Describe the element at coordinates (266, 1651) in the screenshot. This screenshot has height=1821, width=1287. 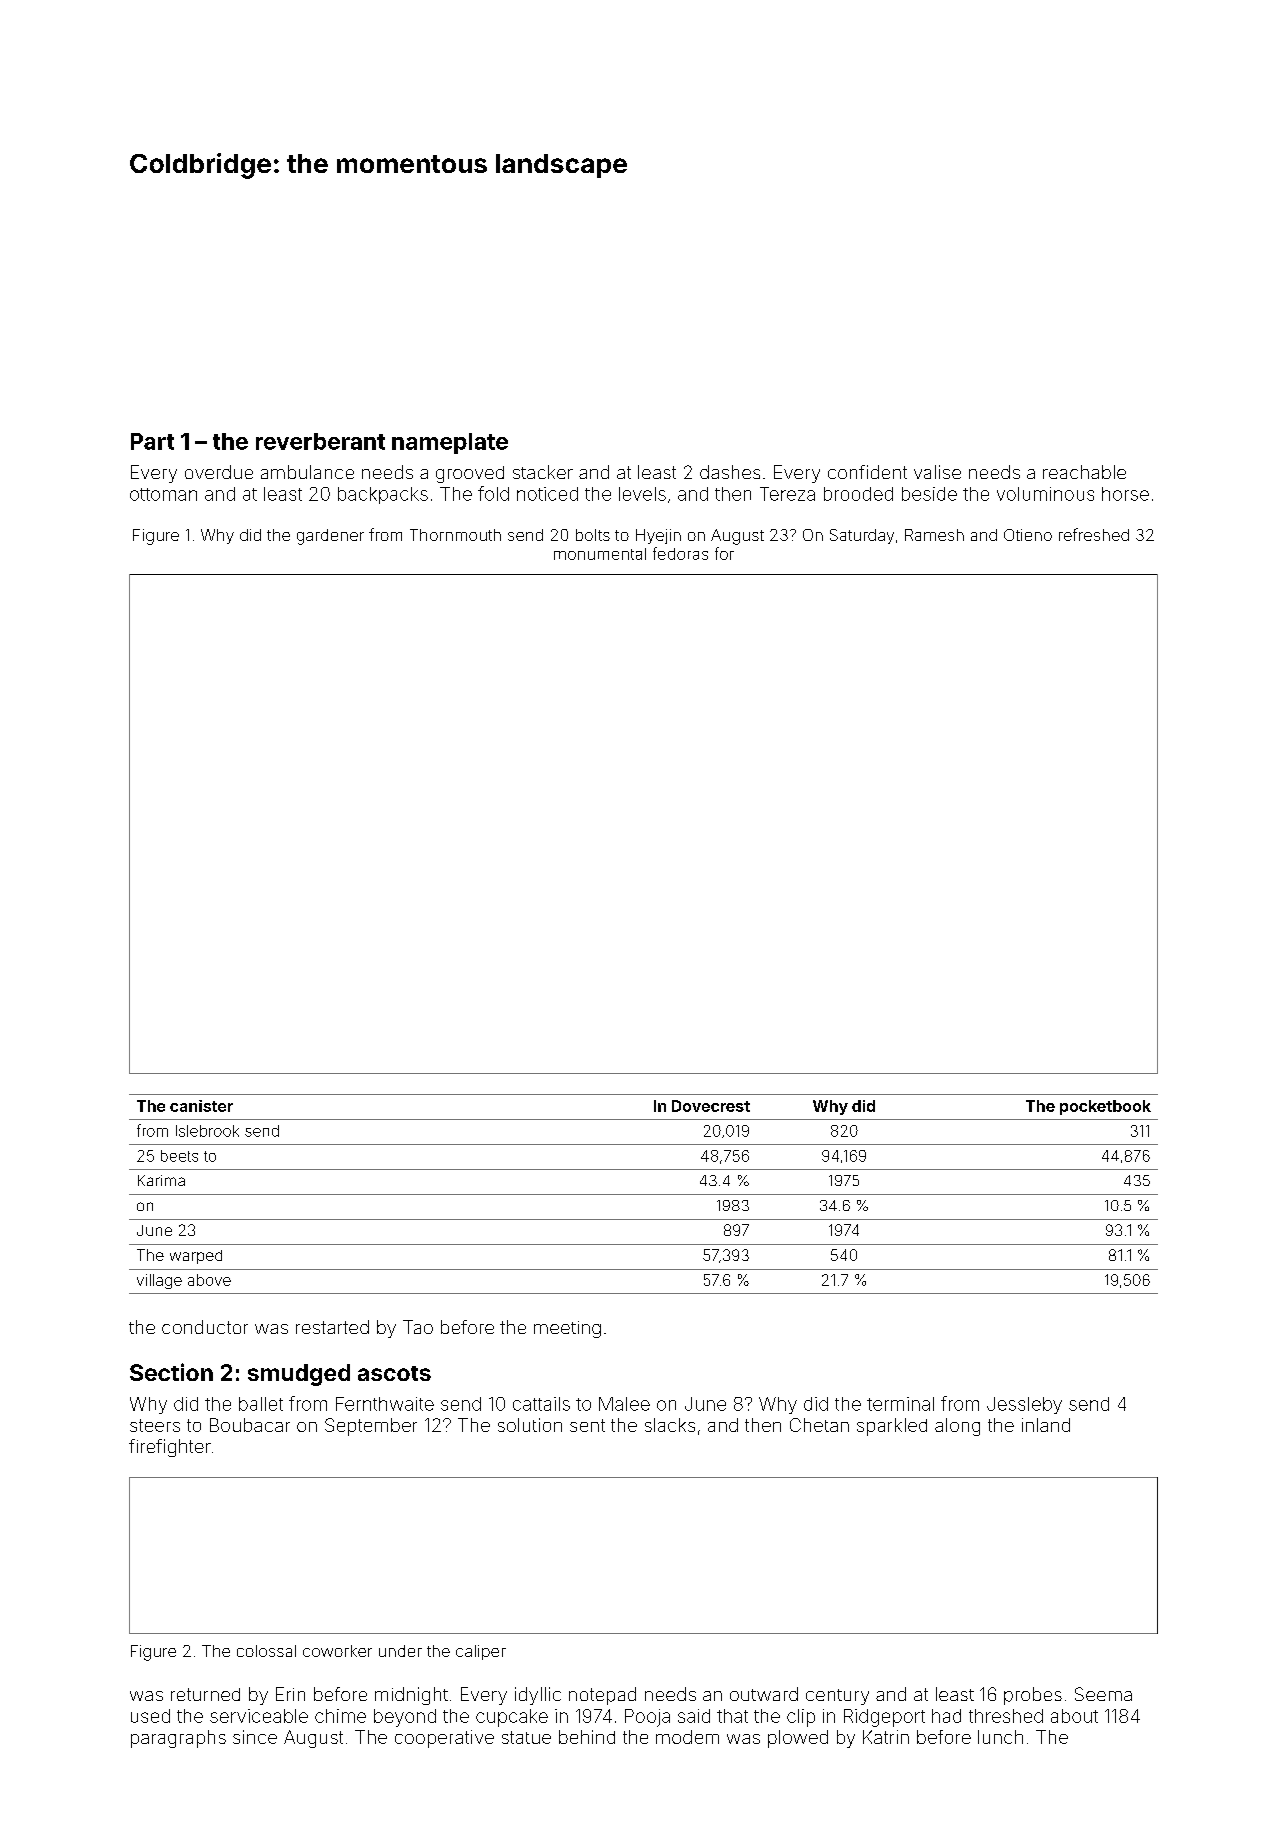
I see `colossal` at that location.
